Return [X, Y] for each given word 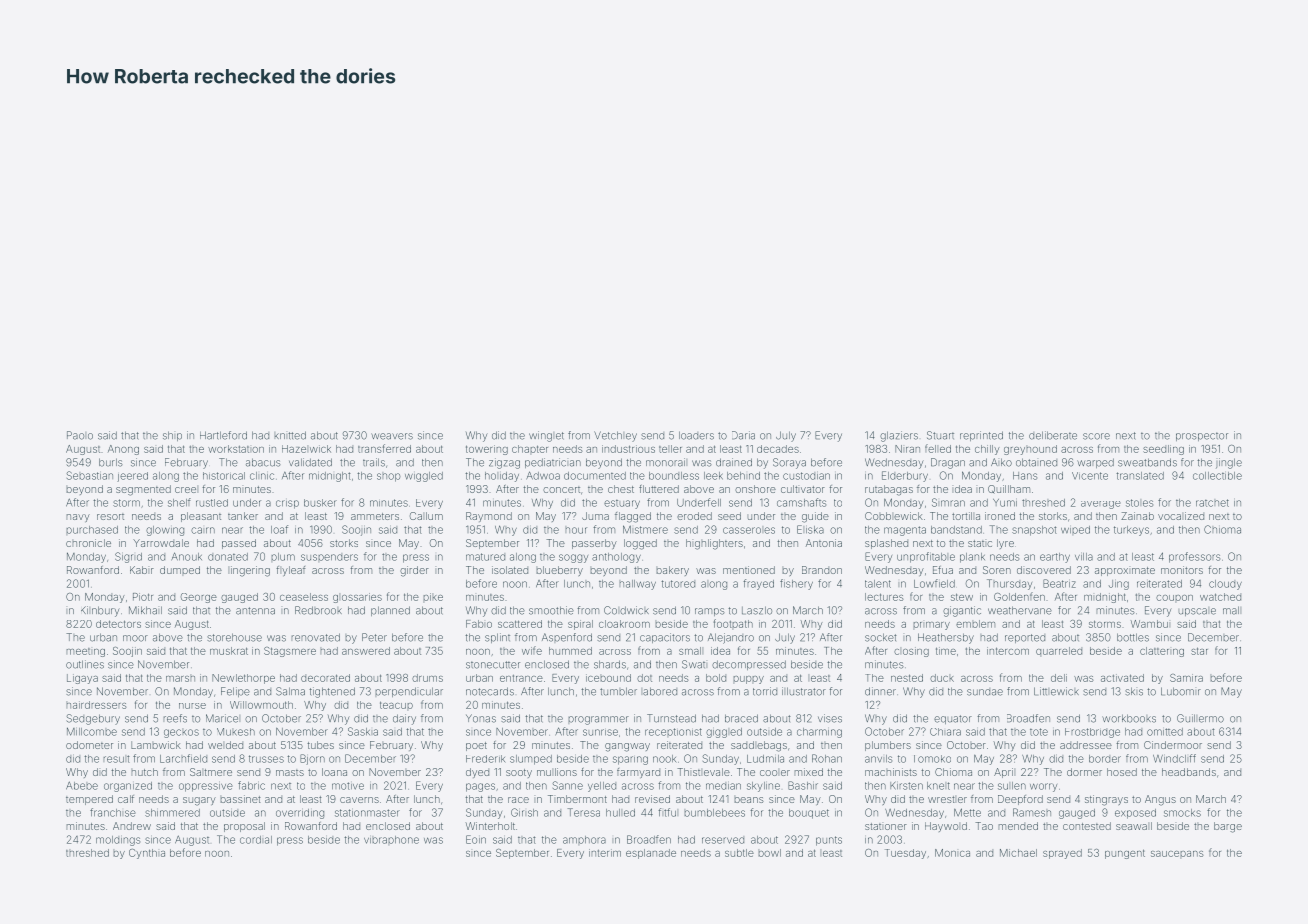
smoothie [551, 610]
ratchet [1212, 503]
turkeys [1131, 531]
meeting [85, 652]
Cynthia [147, 854]
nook [665, 759]
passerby [594, 544]
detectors [118, 624]
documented [595, 476]
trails [374, 462]
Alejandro [731, 638]
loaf [279, 529]
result [116, 759]
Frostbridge [1092, 733]
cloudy [1225, 585]
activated [1122, 678]
